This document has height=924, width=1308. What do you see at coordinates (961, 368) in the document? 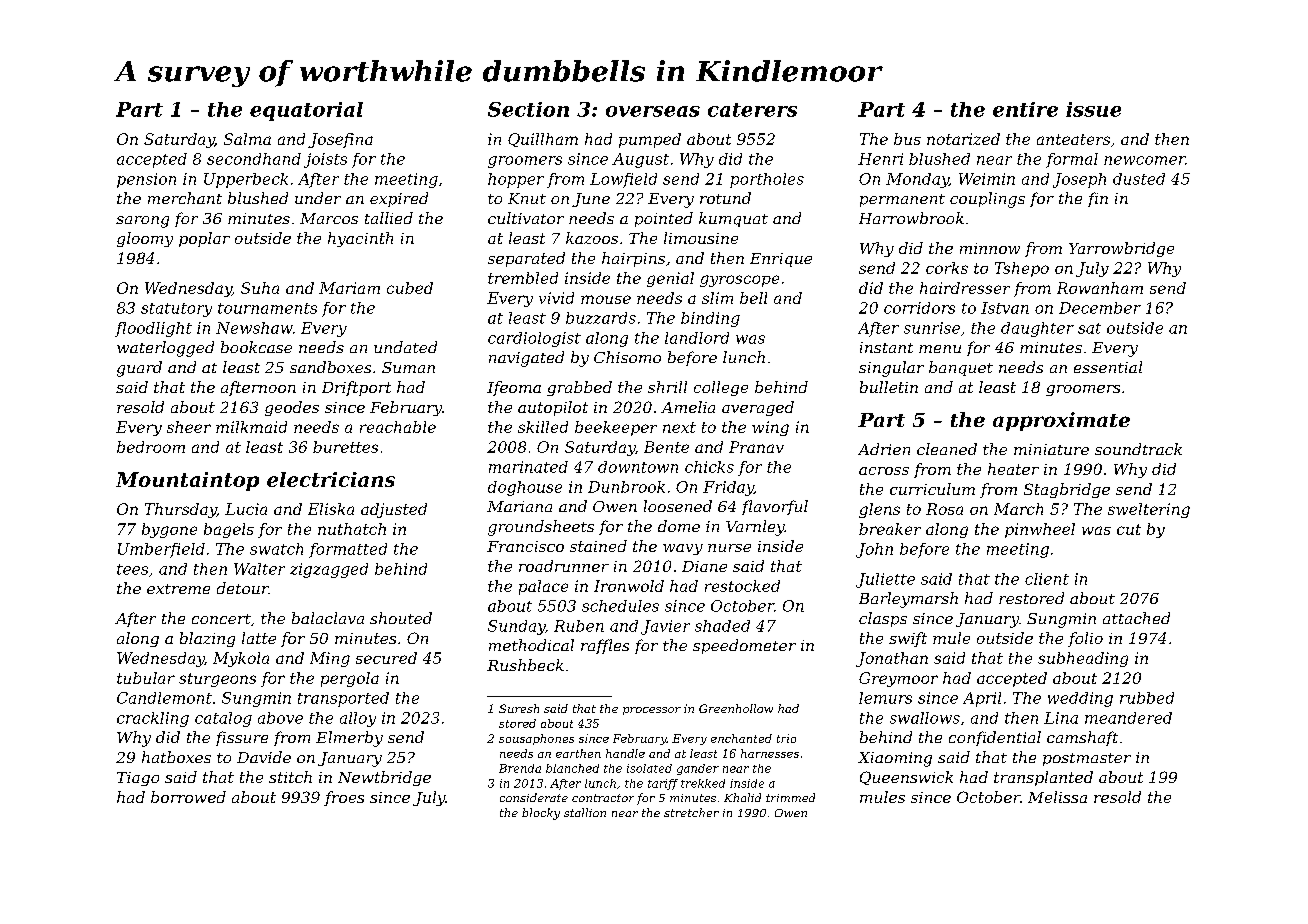
I see `banquet` at bounding box center [961, 368].
